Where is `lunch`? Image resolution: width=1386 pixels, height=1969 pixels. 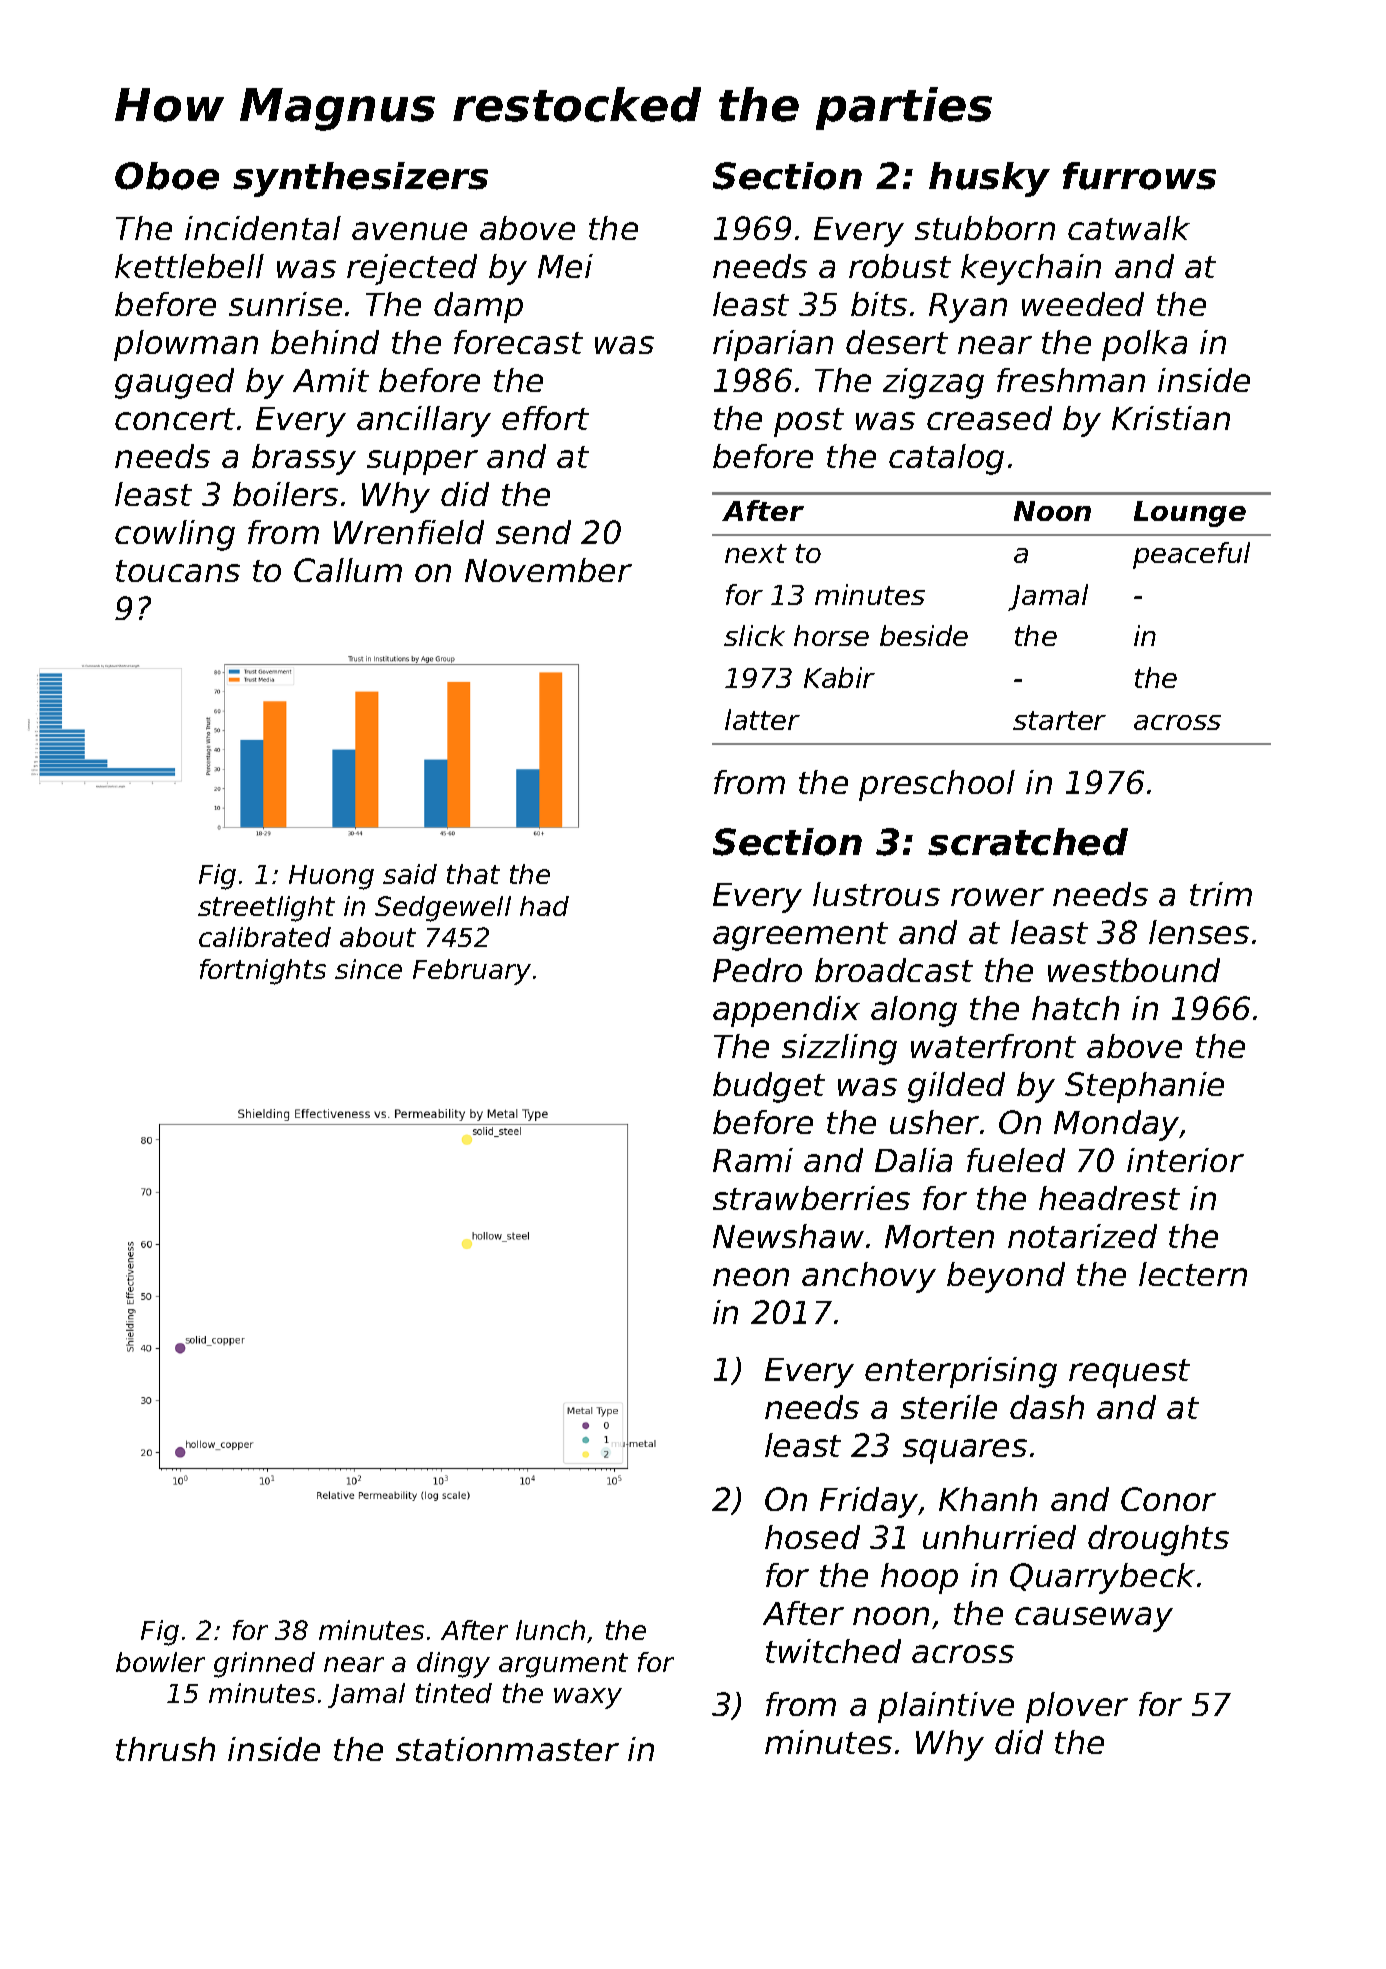 lunch is located at coordinates (550, 1630).
